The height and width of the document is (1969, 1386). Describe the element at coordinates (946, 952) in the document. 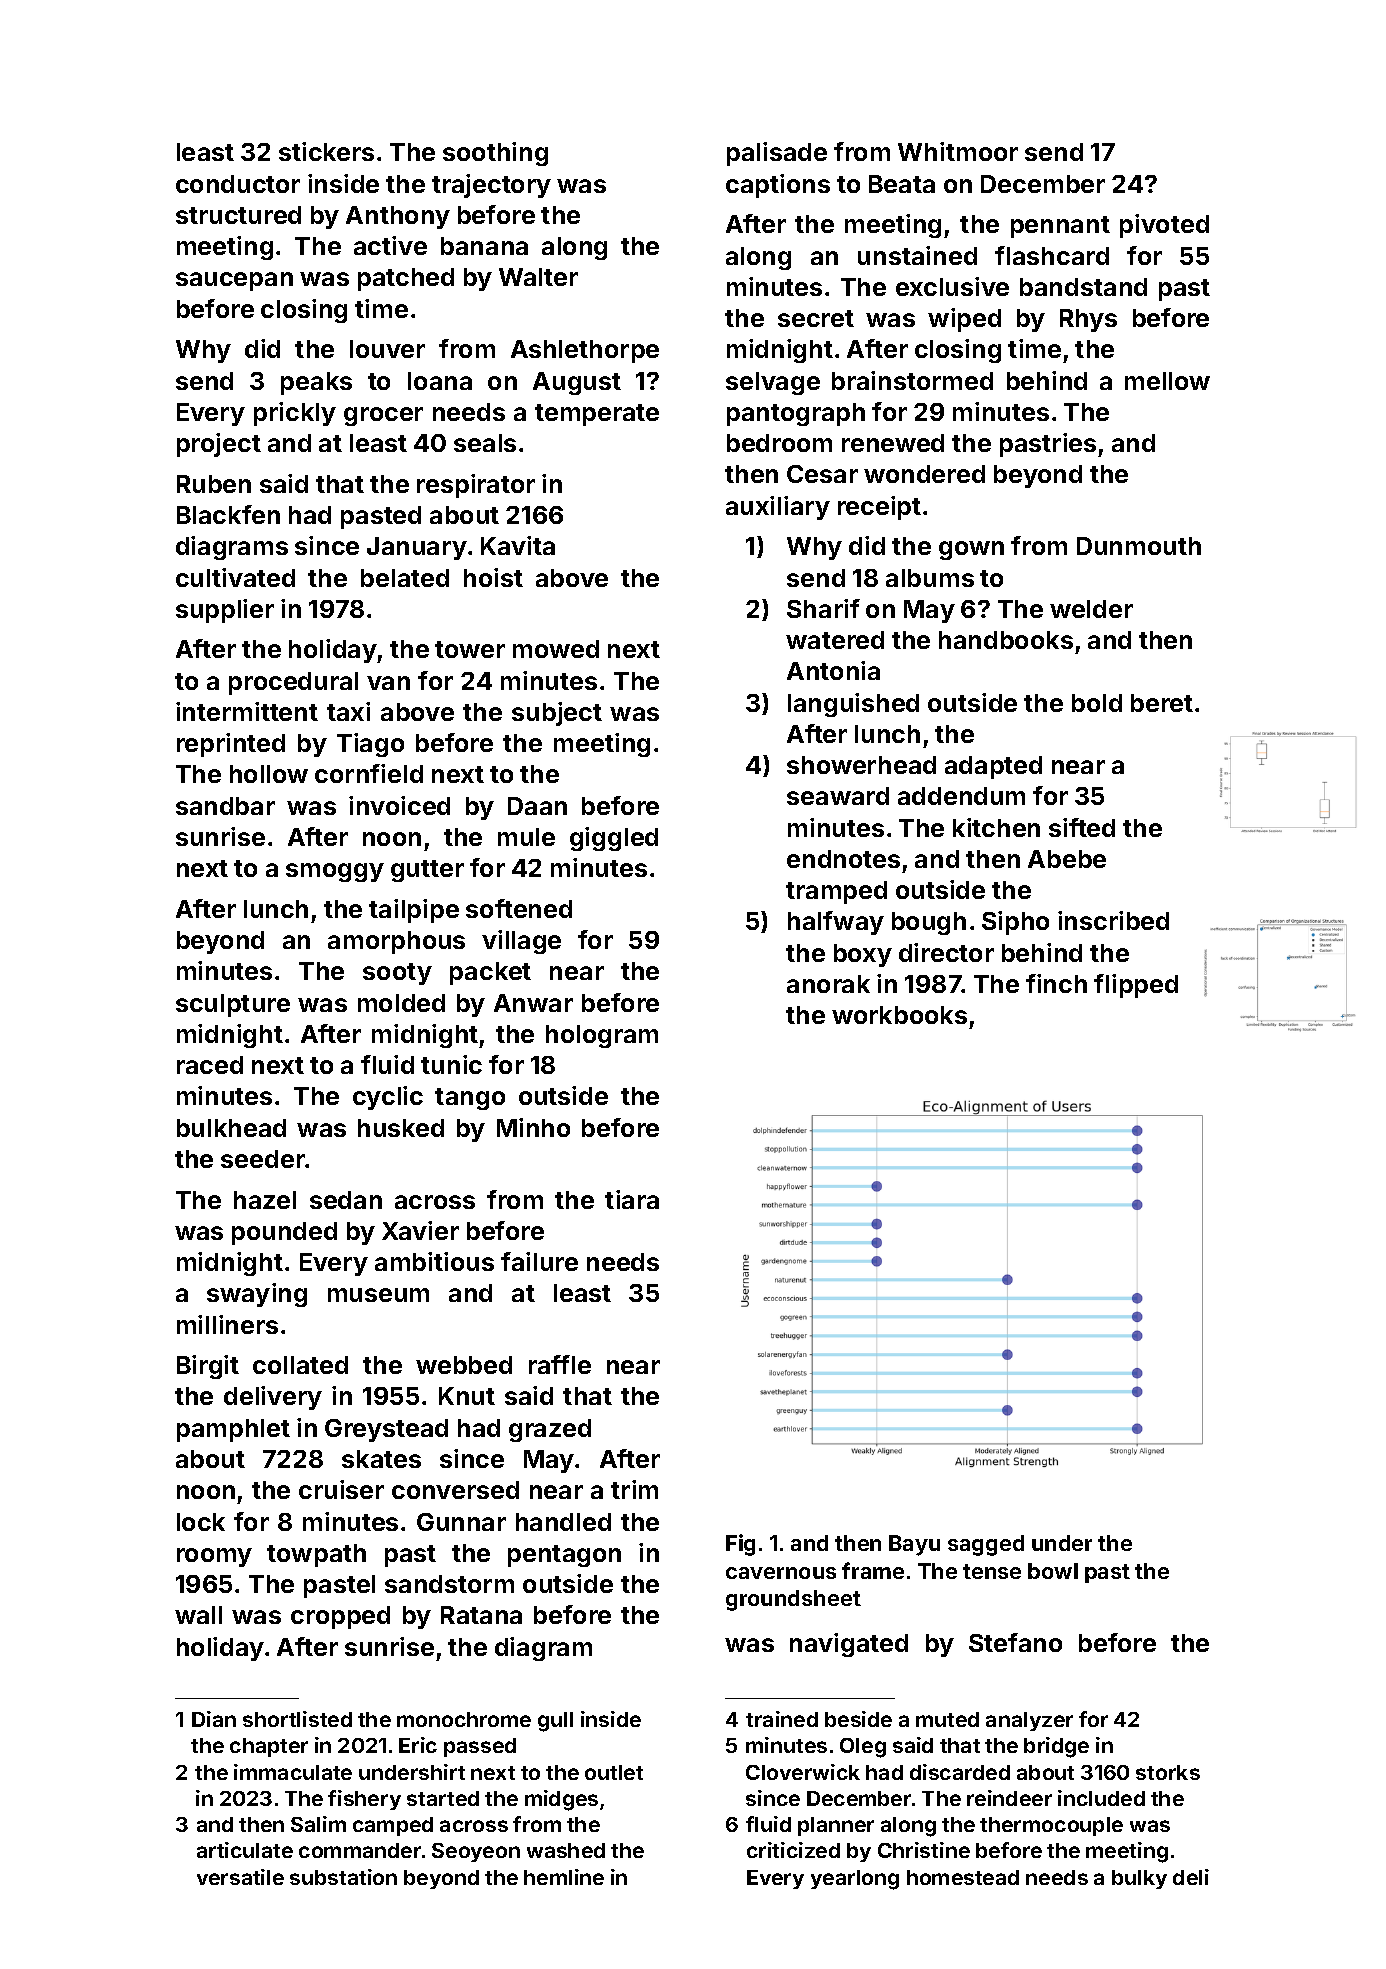

I see `director` at that location.
